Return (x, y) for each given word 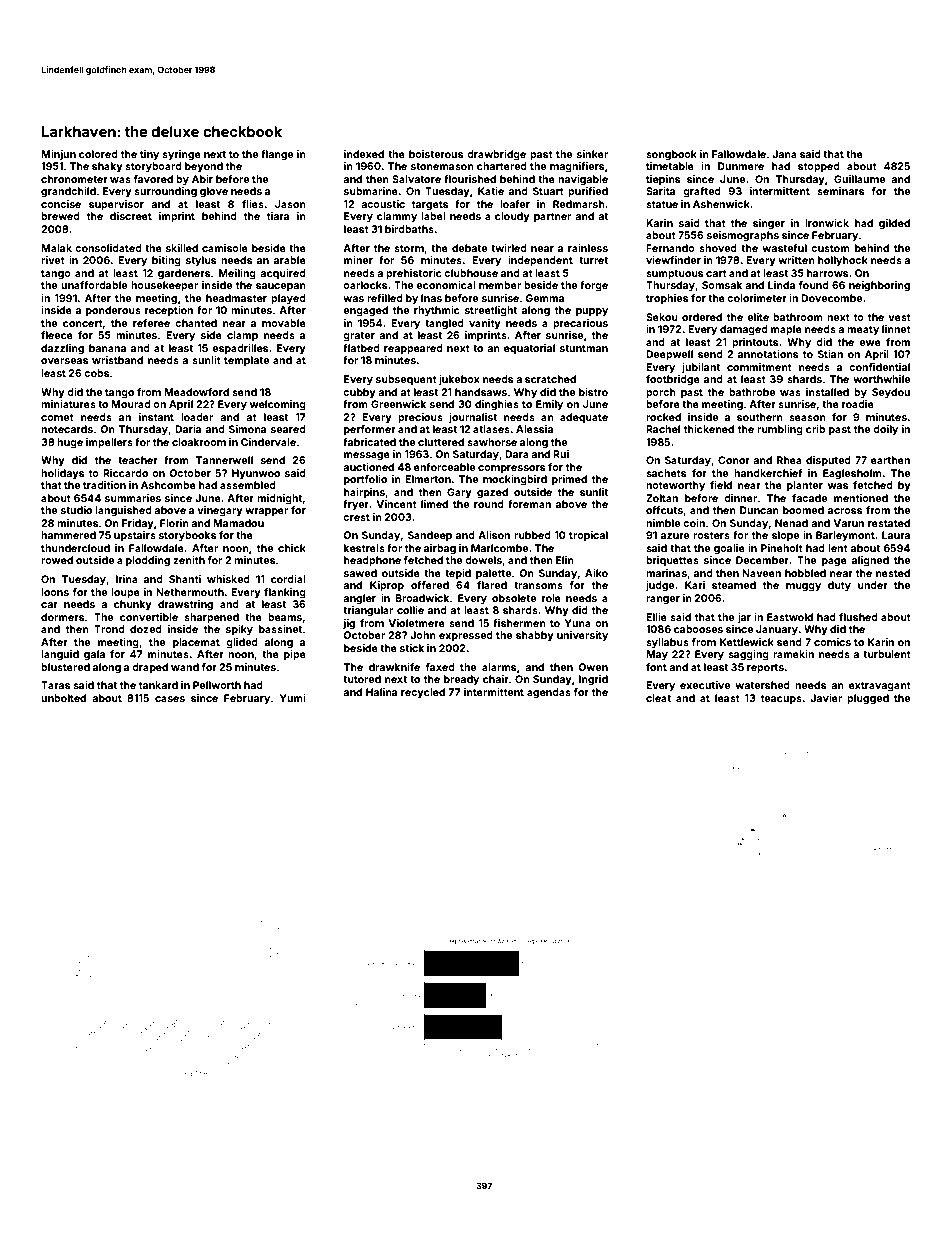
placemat (196, 643)
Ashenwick (721, 204)
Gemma (544, 298)
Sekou (662, 317)
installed (827, 392)
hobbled (805, 573)
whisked (228, 579)
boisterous (436, 154)
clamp (242, 336)
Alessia (534, 429)
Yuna (578, 623)
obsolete (514, 598)
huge (70, 443)
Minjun (58, 155)
